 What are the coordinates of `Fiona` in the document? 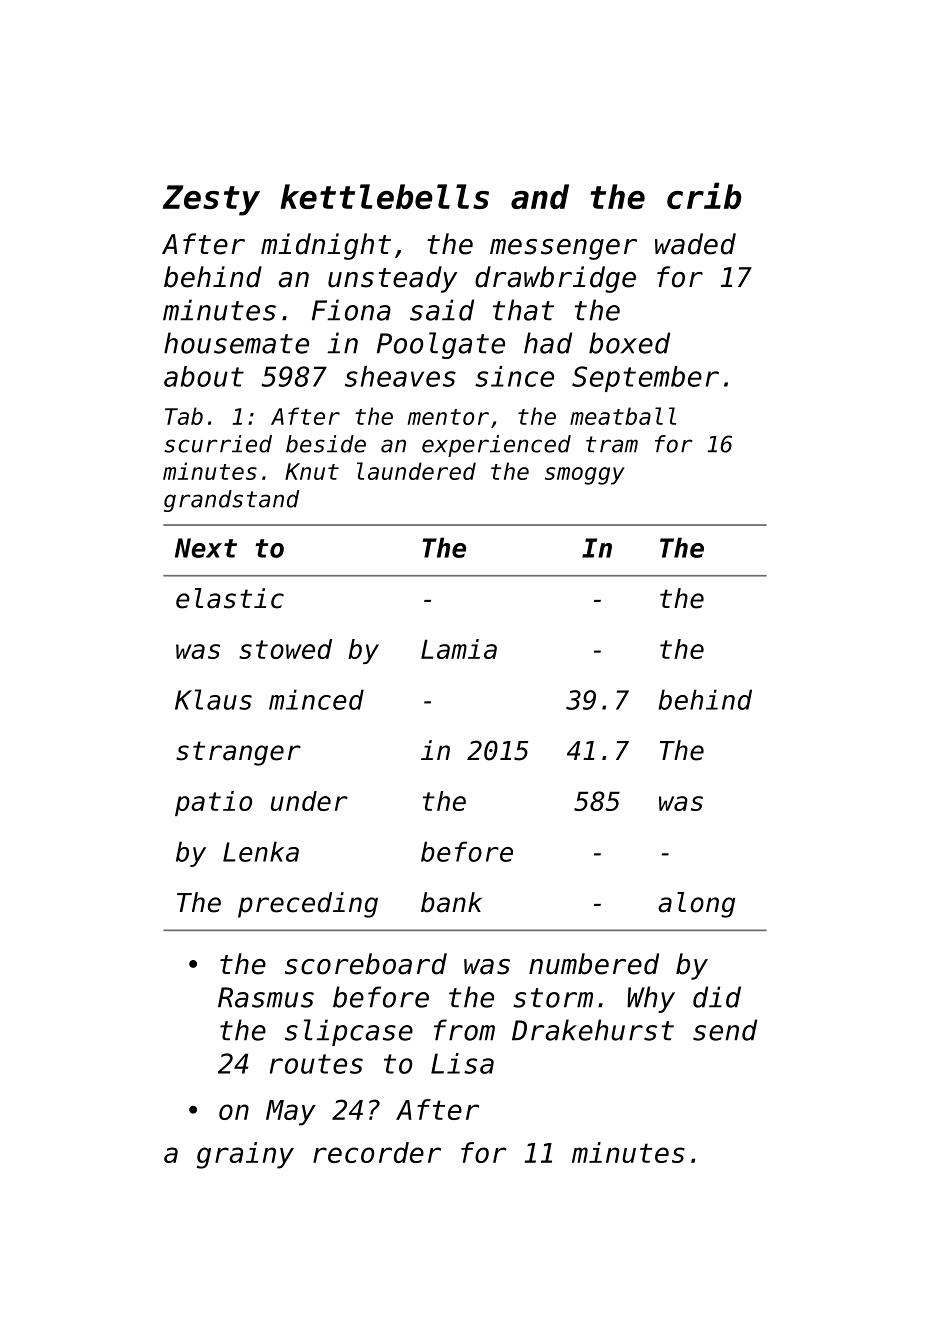 It's located at (351, 310).
